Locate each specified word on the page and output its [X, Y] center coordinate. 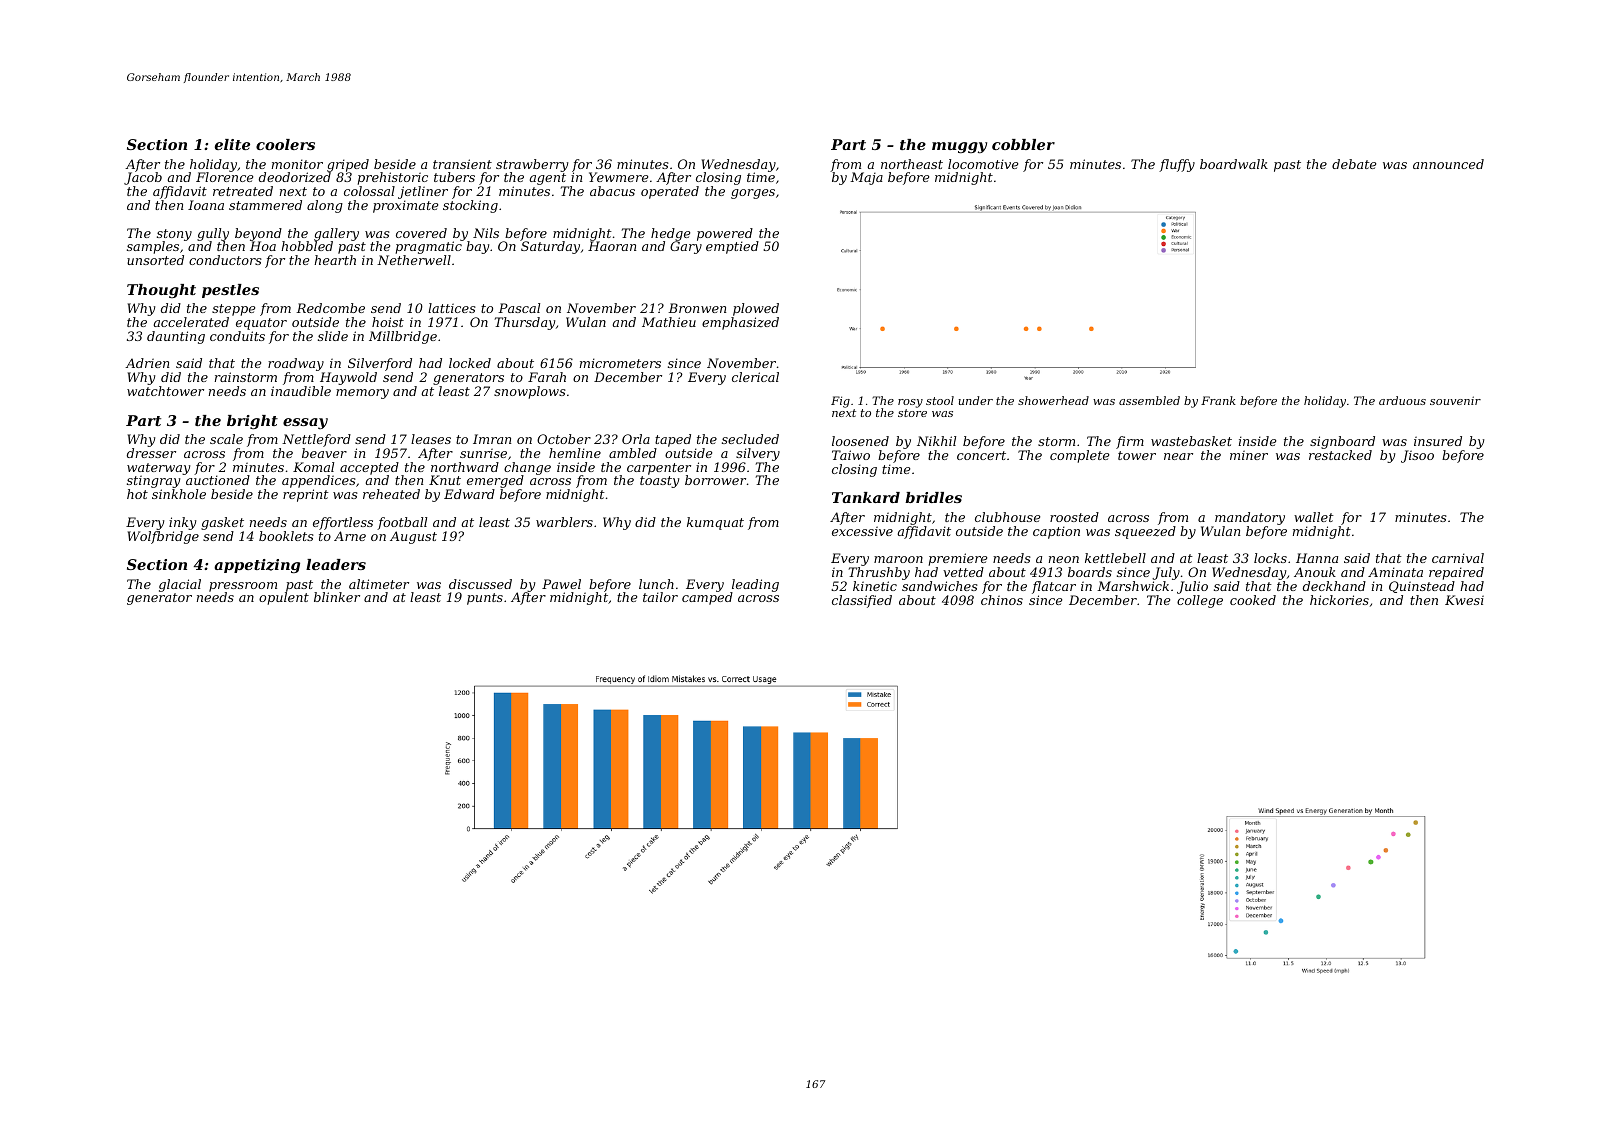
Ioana [206, 205]
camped [707, 599]
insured [1438, 441]
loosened [860, 441]
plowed [756, 309]
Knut [445, 480]
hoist [388, 322]
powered [725, 234]
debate [1354, 164]
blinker [337, 597]
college [1200, 601]
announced [1448, 164]
